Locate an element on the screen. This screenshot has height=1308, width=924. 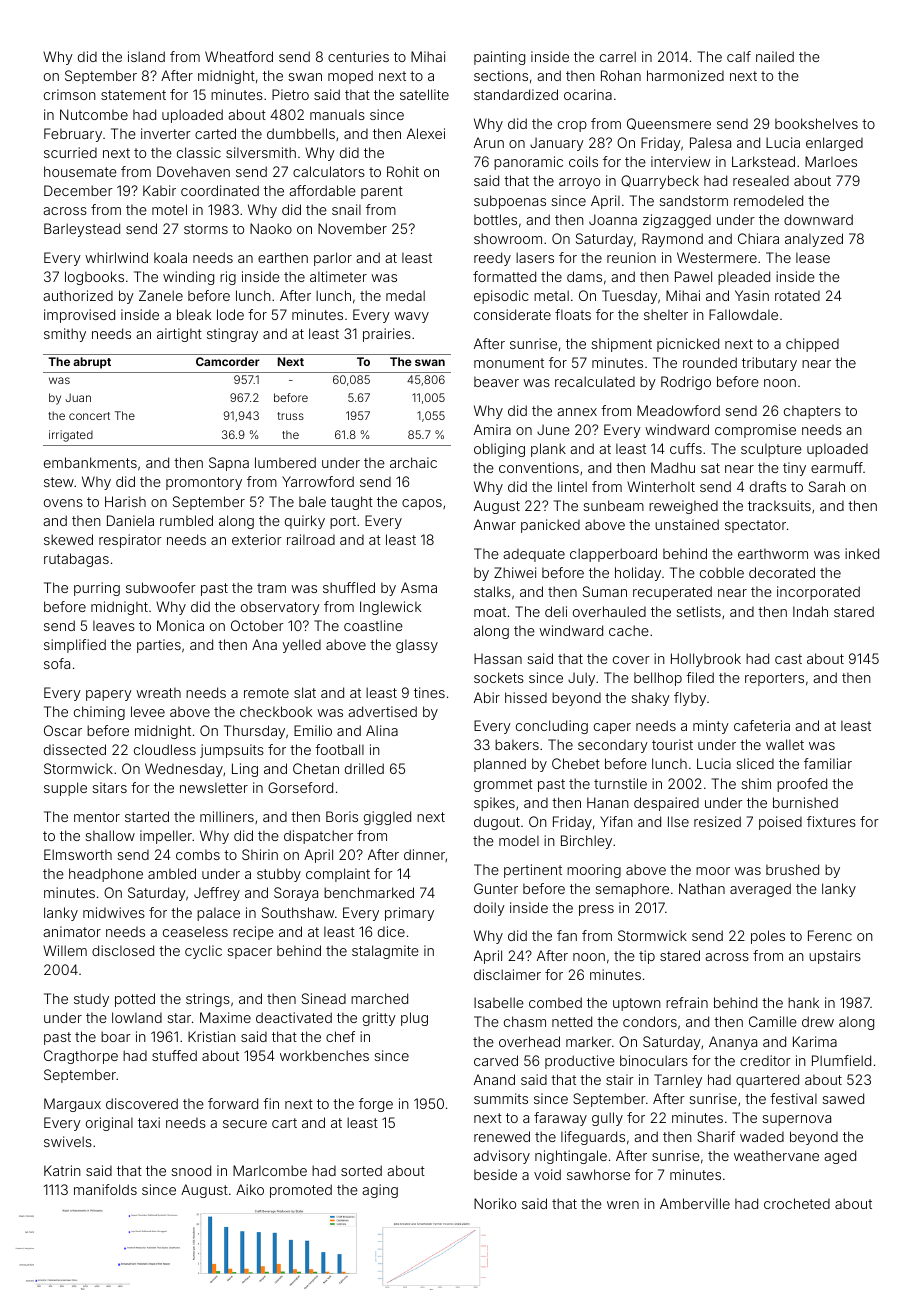
advertised is located at coordinates (382, 711).
